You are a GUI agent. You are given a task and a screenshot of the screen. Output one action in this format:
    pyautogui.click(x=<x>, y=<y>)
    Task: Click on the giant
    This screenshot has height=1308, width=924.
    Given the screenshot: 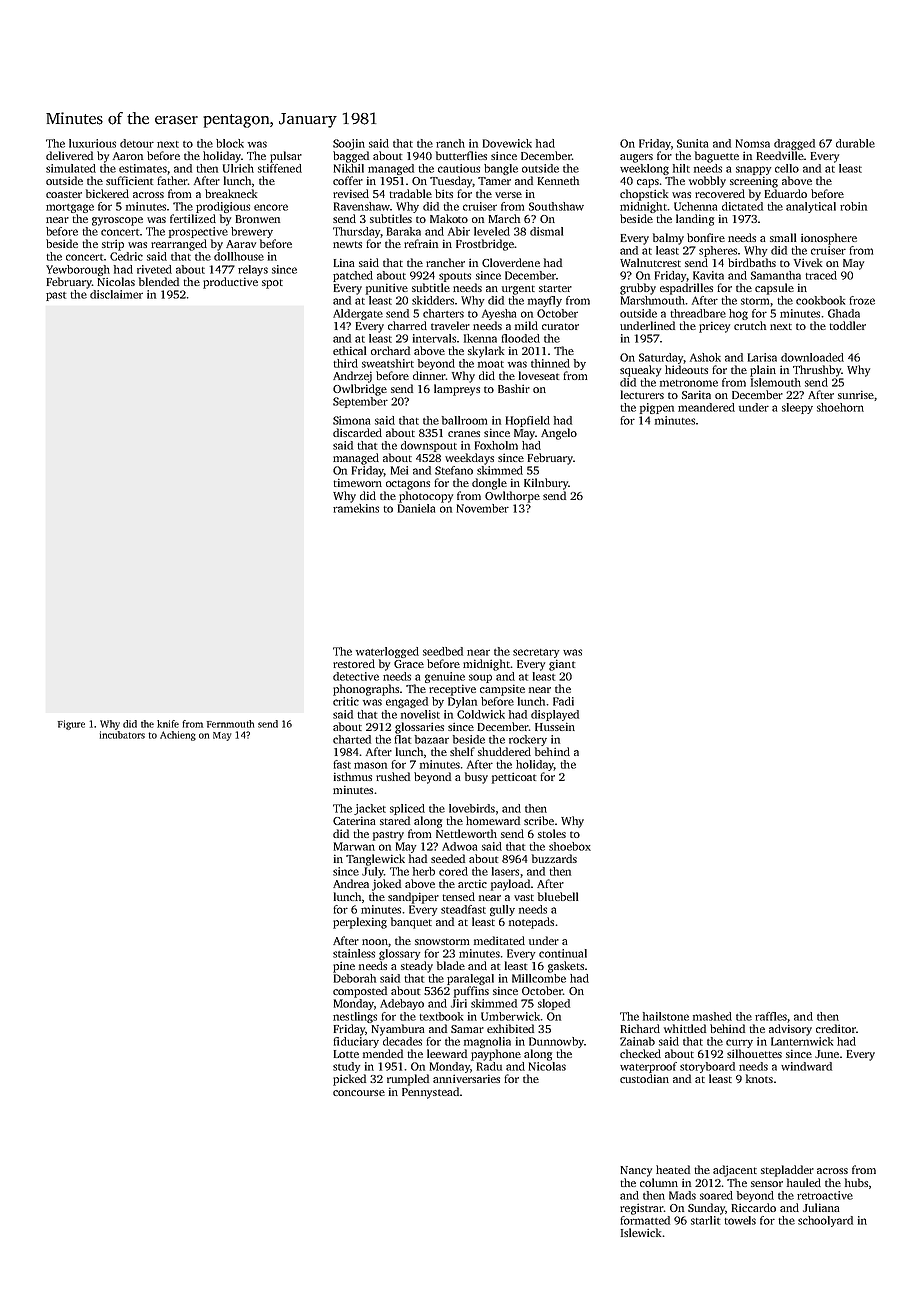 What is the action you would take?
    pyautogui.click(x=562, y=665)
